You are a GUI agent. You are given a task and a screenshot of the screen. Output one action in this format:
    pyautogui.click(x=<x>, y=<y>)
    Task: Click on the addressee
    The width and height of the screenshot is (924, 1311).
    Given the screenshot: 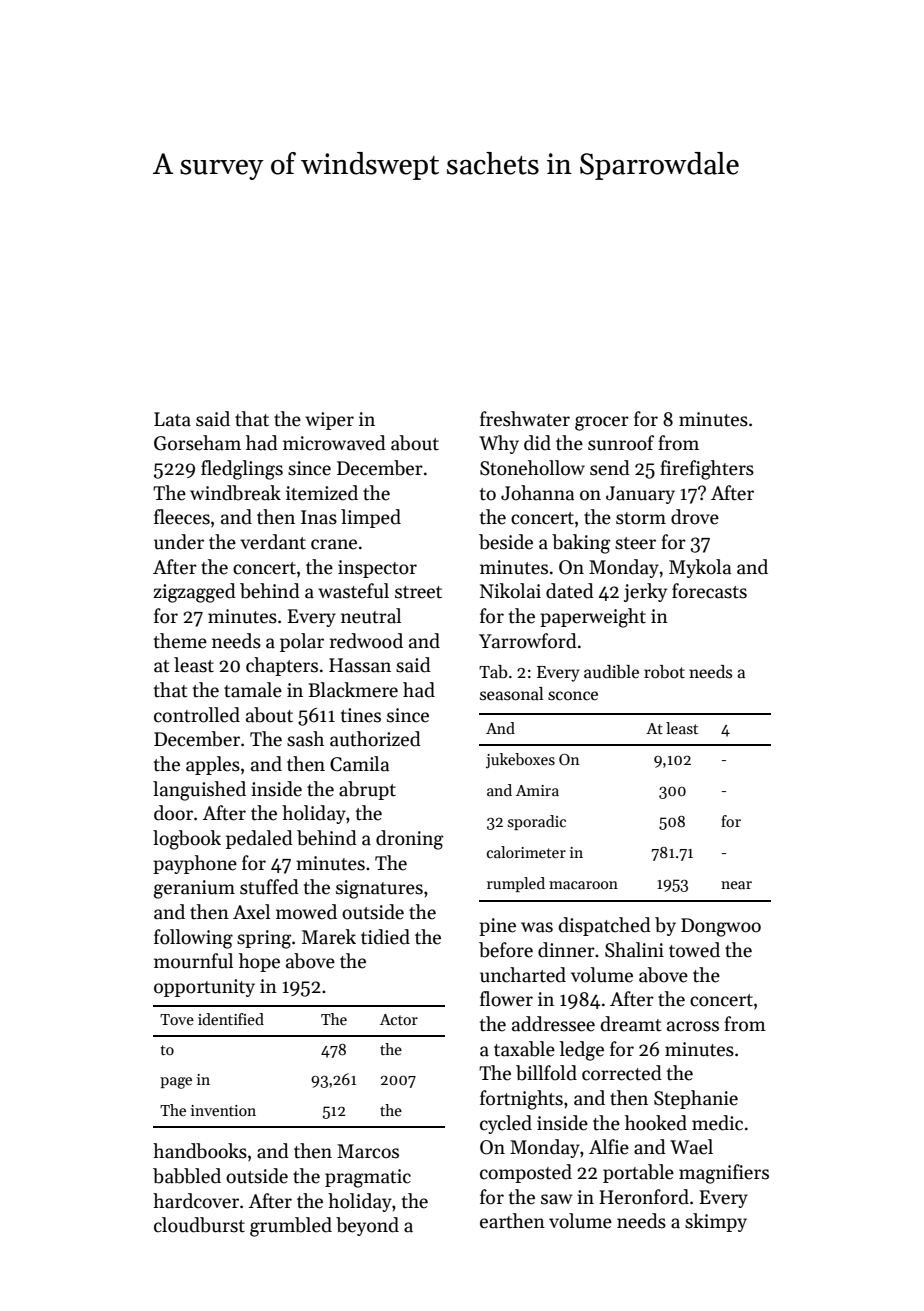 What is the action you would take?
    pyautogui.click(x=553, y=1024)
